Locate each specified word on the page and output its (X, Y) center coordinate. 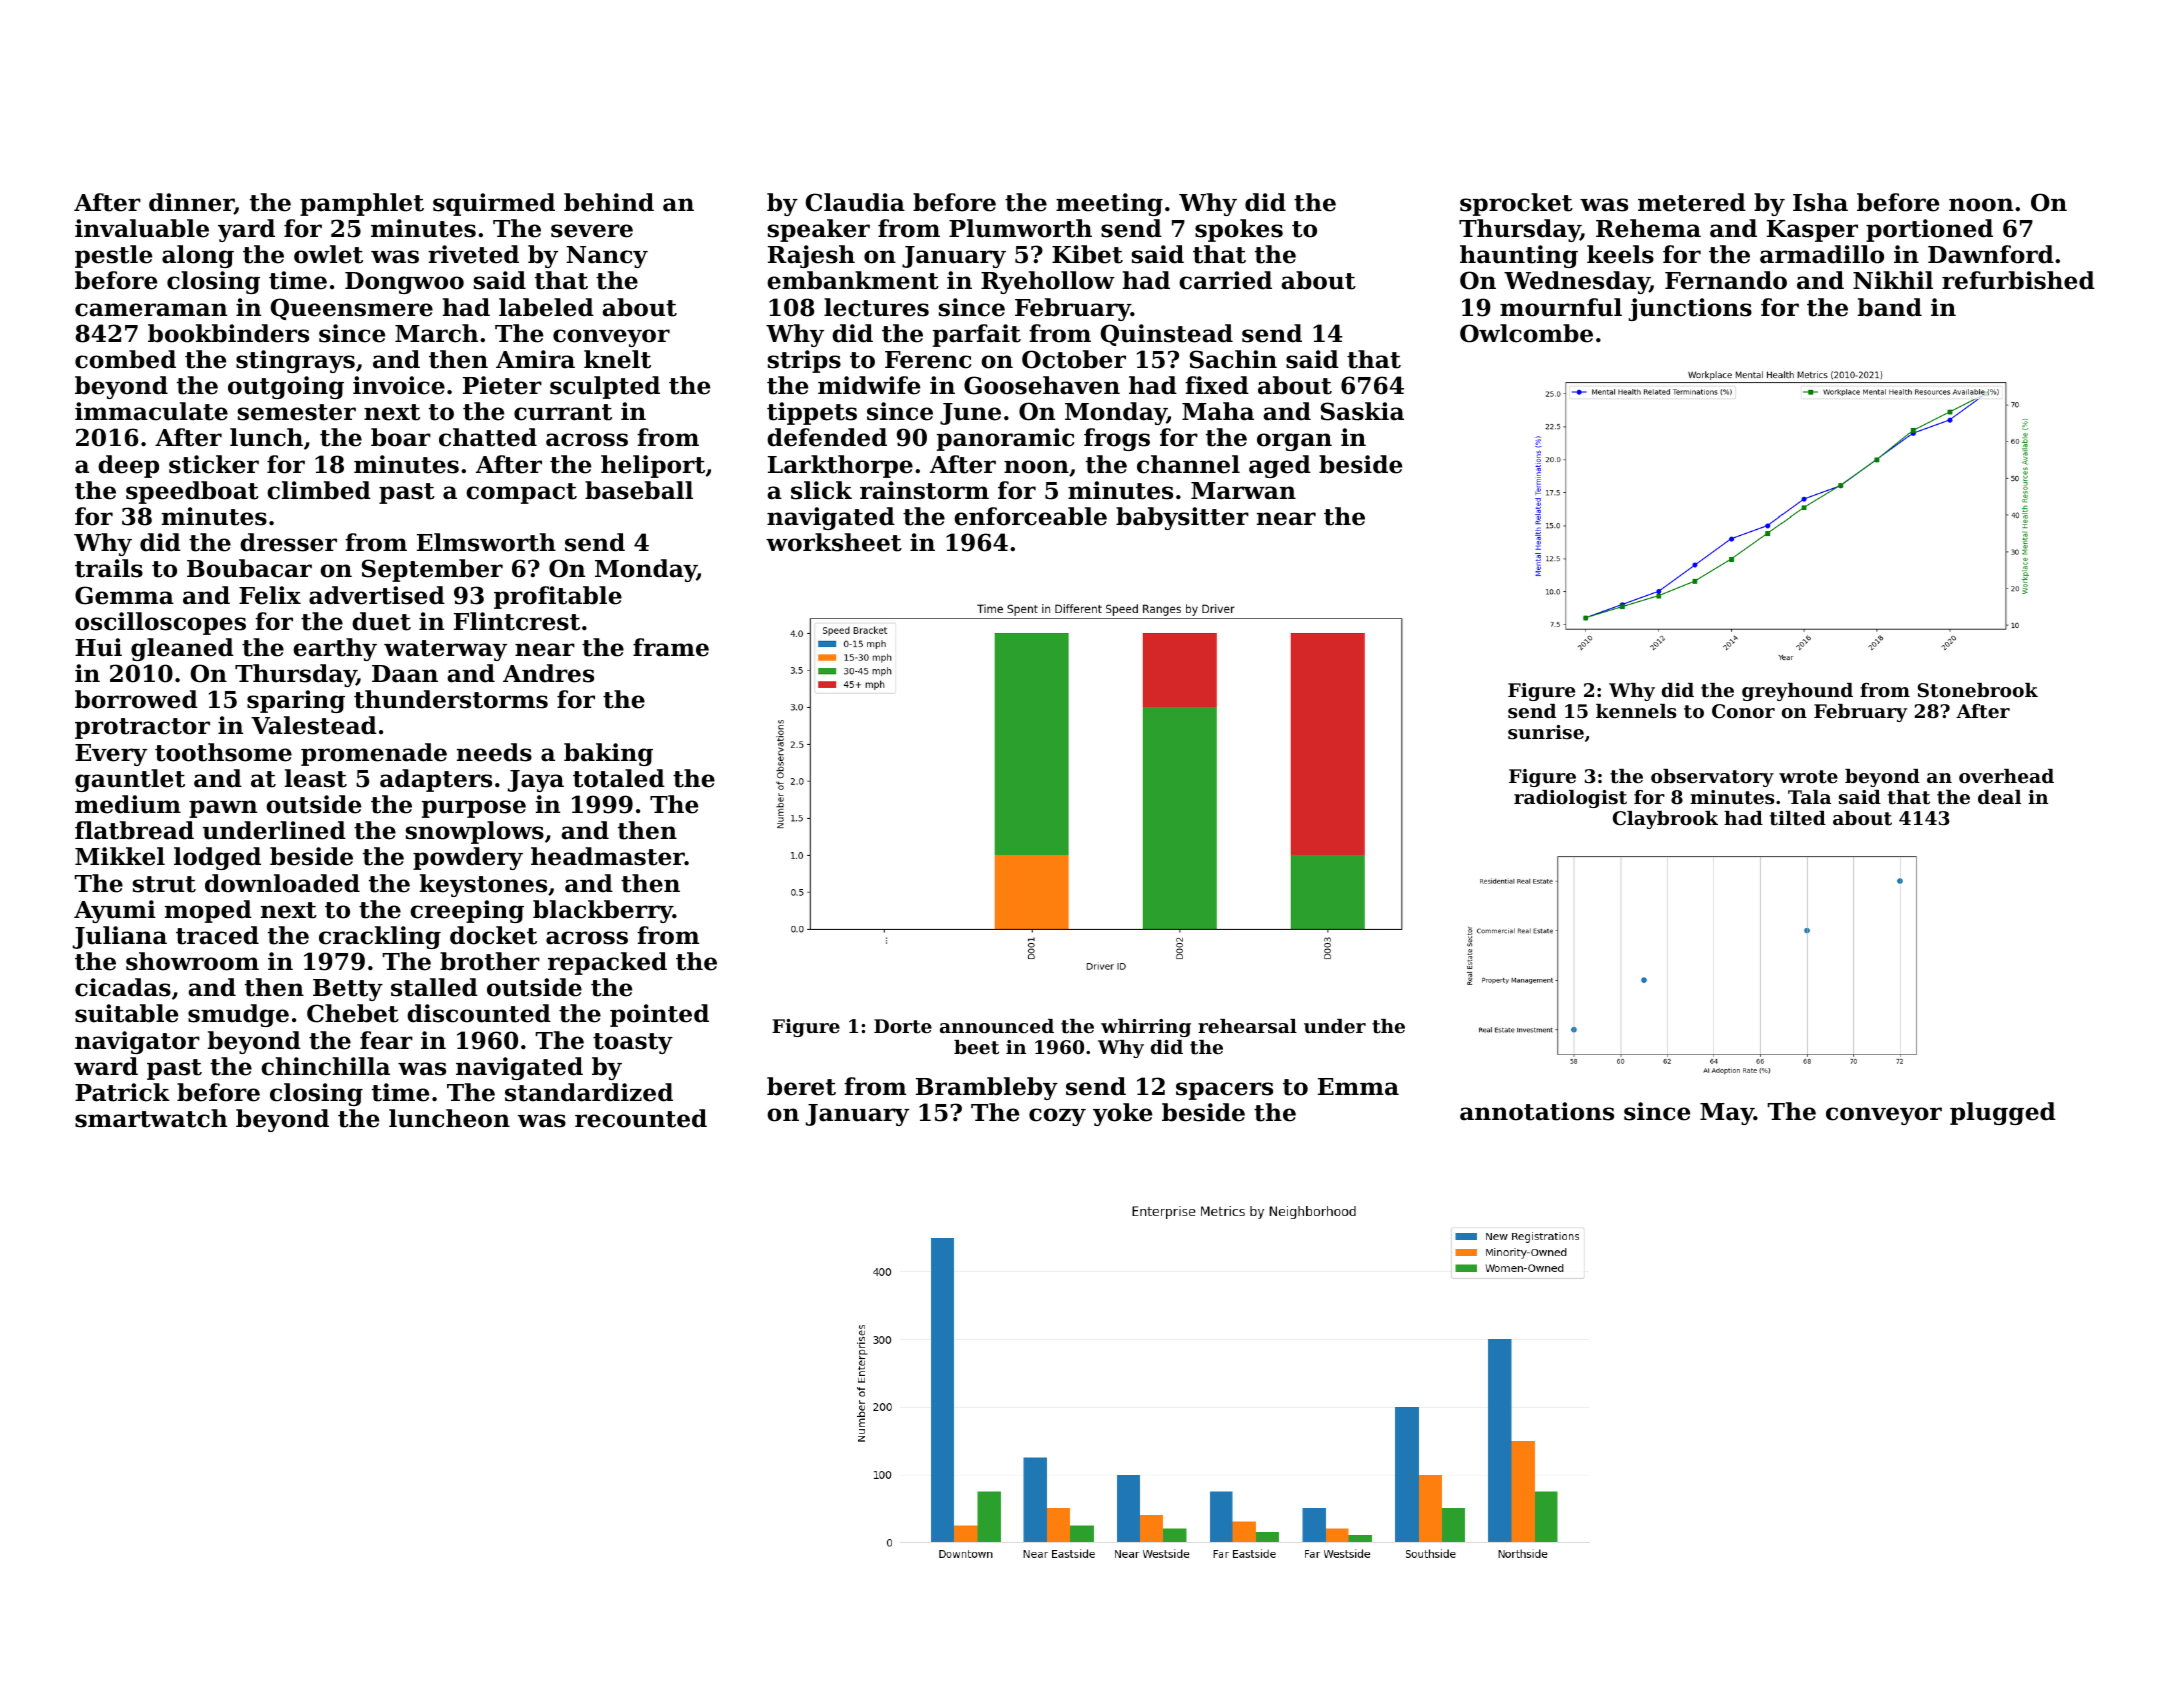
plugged (2003, 1113)
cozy (1057, 1117)
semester (297, 412)
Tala (1809, 797)
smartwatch (151, 1118)
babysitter (1182, 518)
